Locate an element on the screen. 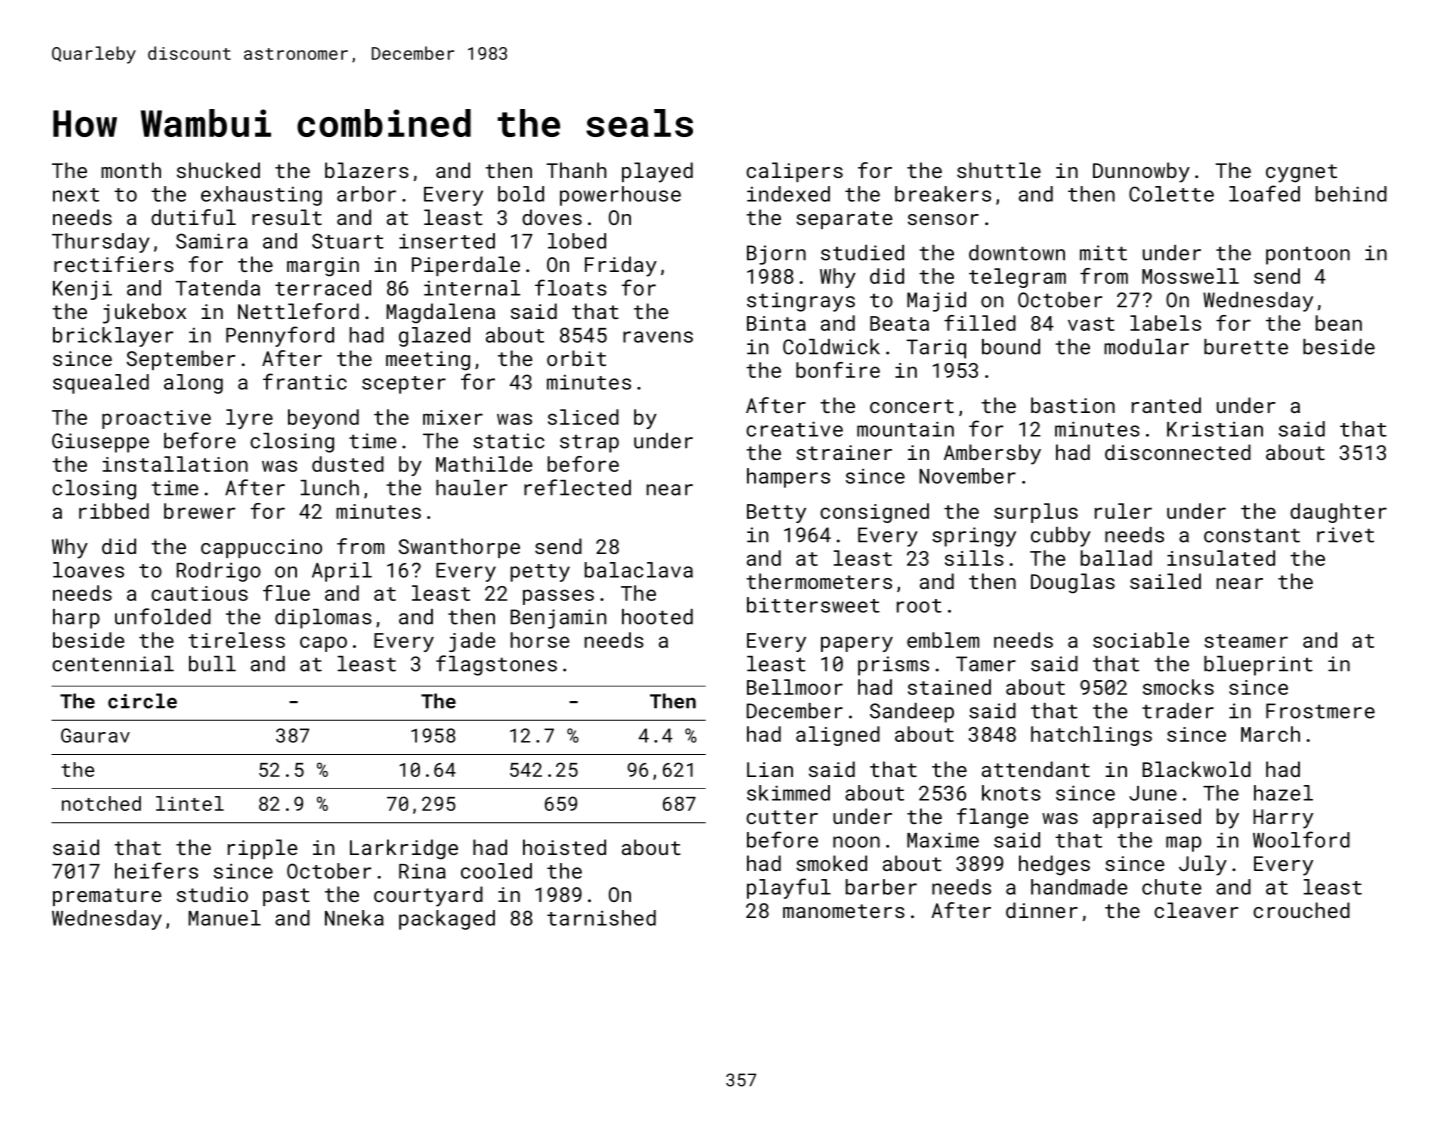 The width and height of the screenshot is (1451, 1121). March is located at coordinates (1270, 734).
